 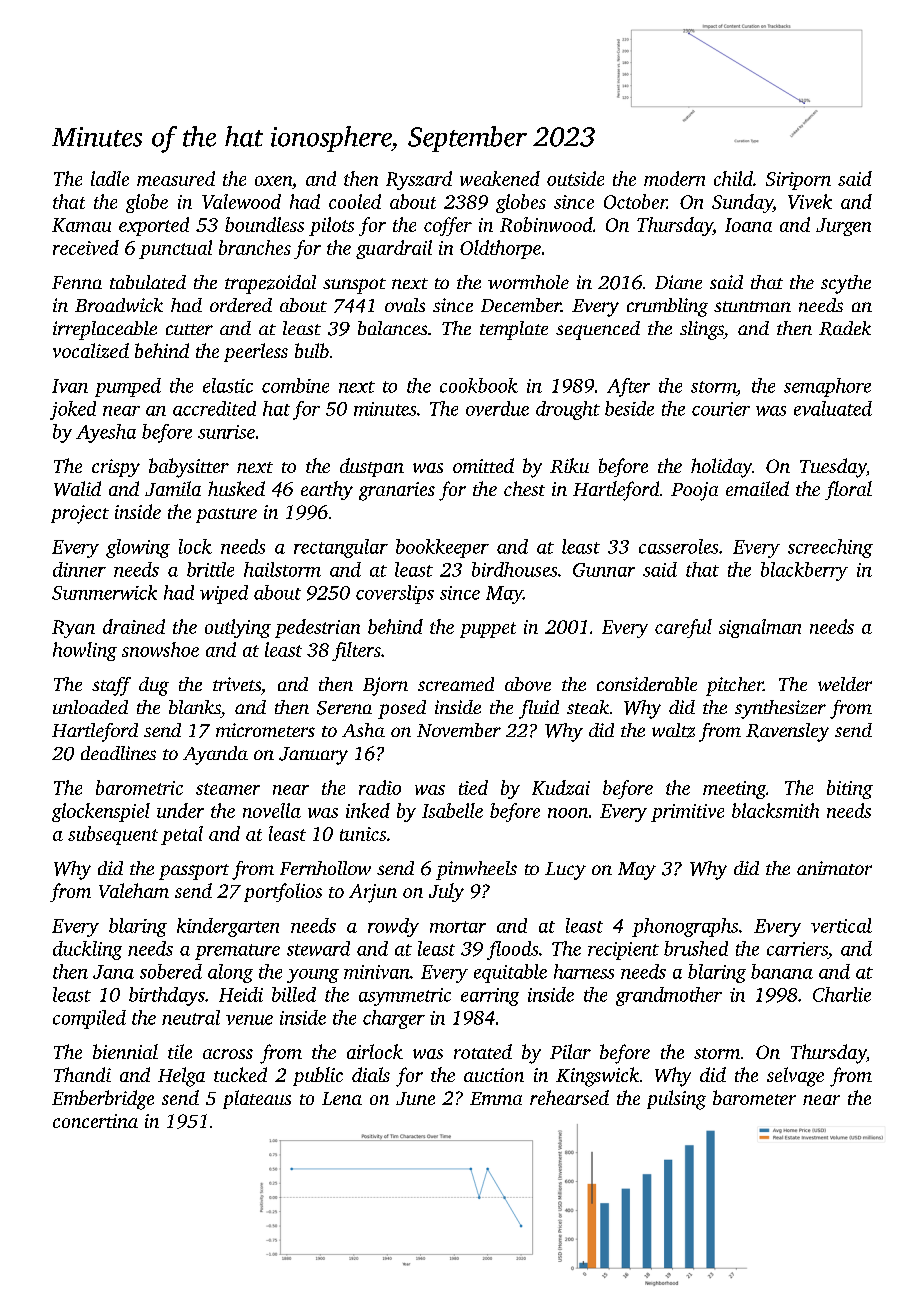 I want to click on above, so click(x=528, y=684).
